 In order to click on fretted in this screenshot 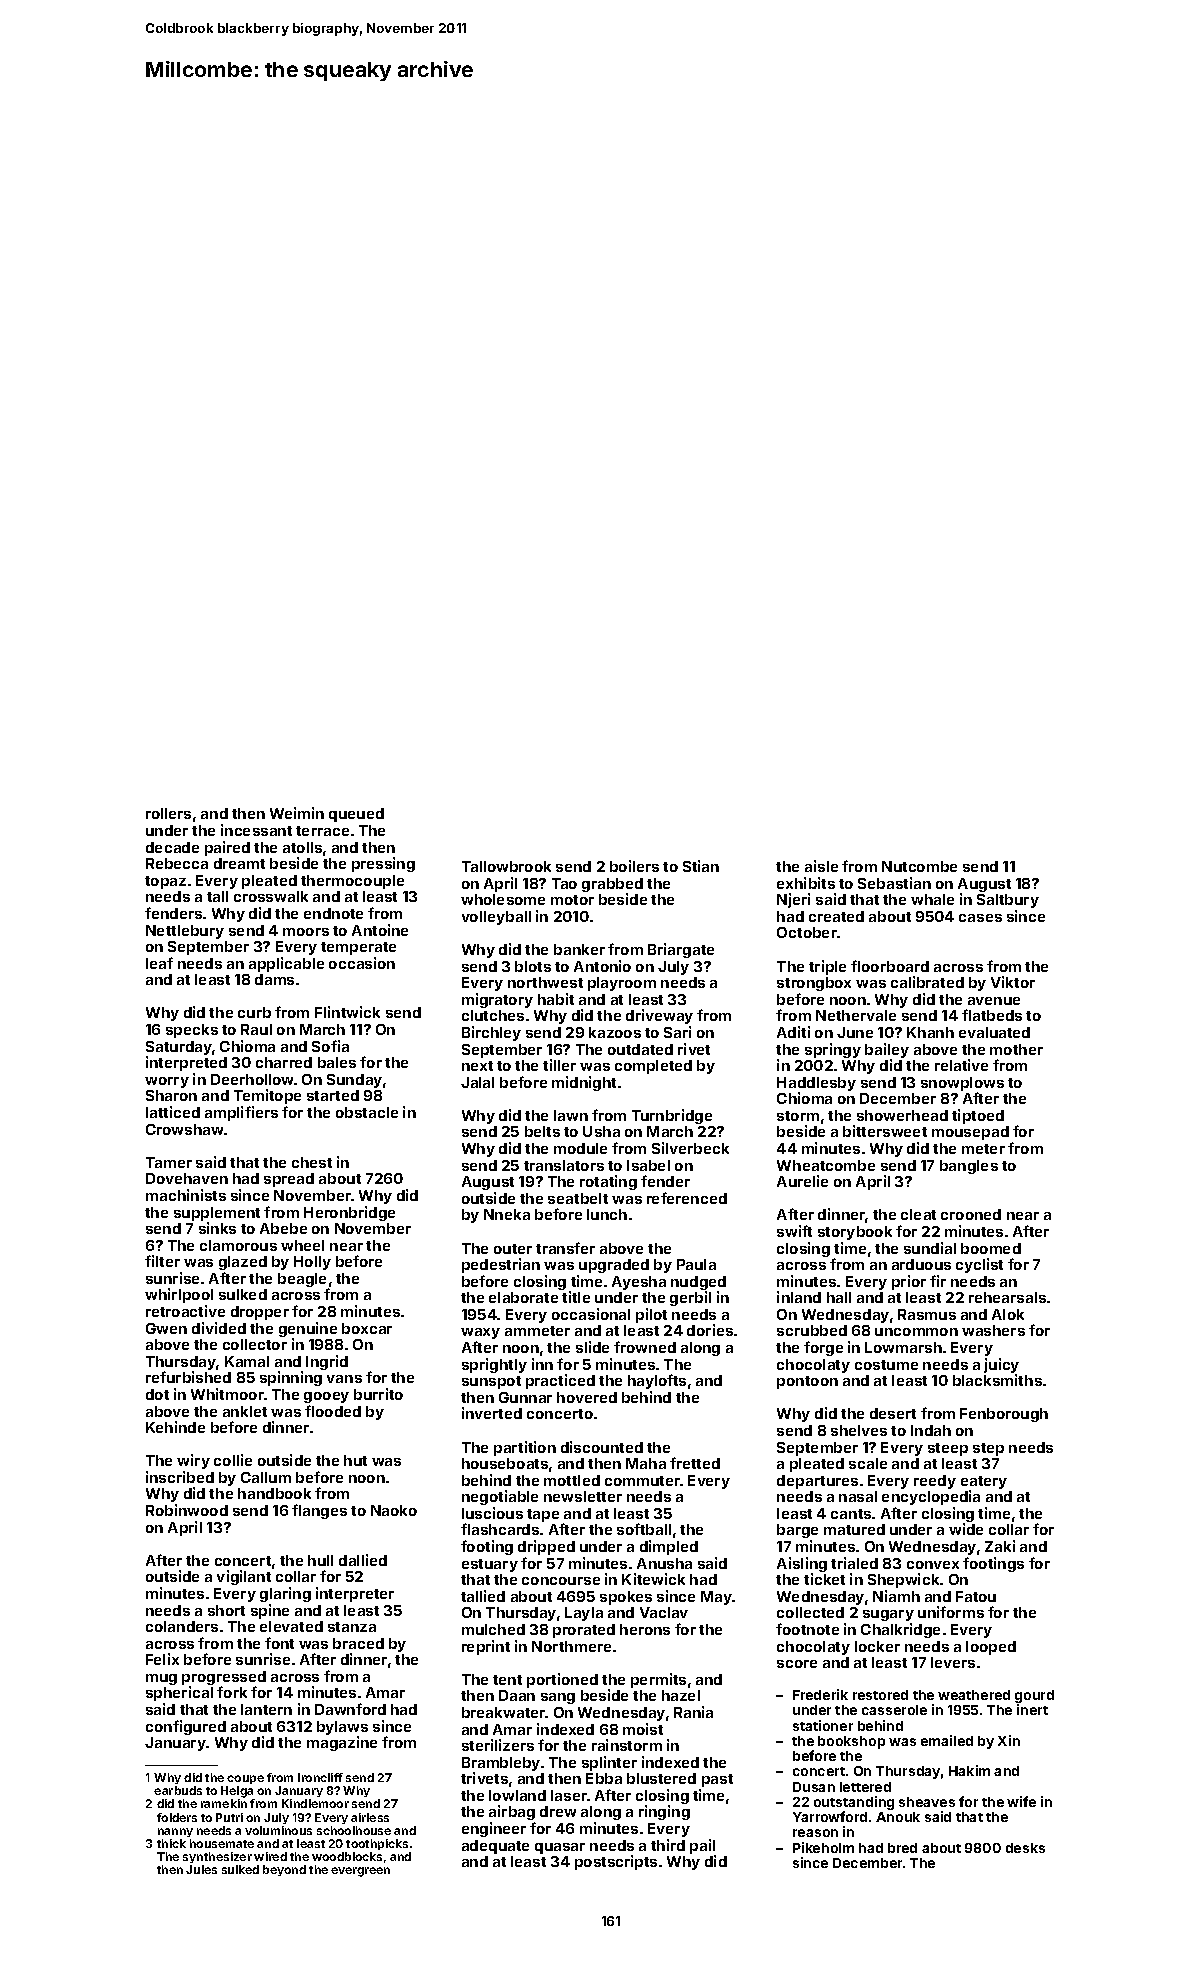, I will do `click(695, 1463)`.
